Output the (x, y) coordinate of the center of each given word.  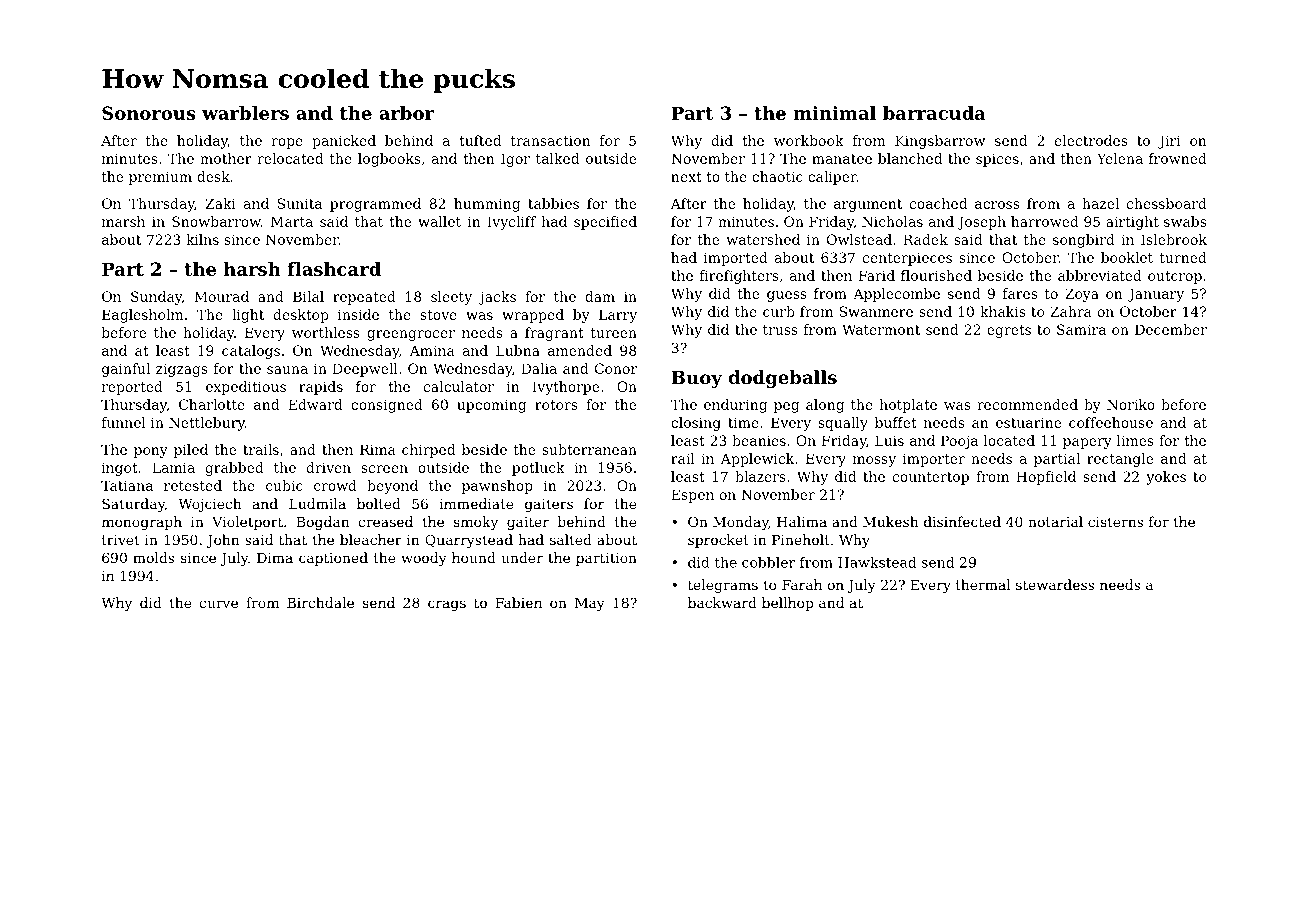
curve (218, 604)
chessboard (1167, 203)
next (686, 177)
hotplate (908, 406)
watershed (763, 239)
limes (1135, 440)
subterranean (589, 449)
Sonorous (149, 113)
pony (151, 452)
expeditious (246, 388)
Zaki (220, 203)
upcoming (491, 406)
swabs (1185, 221)
